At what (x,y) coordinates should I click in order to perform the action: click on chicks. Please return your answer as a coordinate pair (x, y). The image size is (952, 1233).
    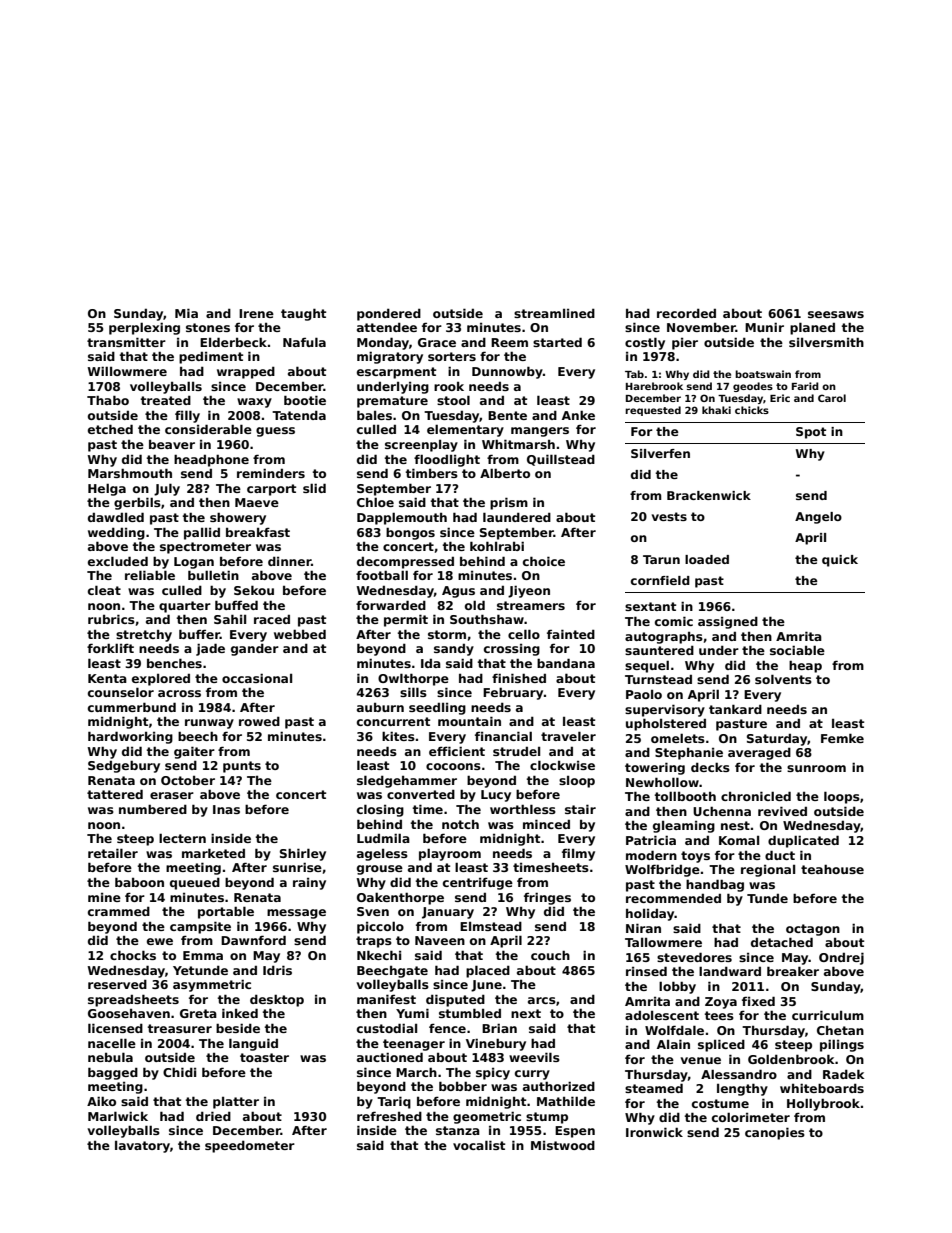
    Looking at the image, I should click on (752, 410).
